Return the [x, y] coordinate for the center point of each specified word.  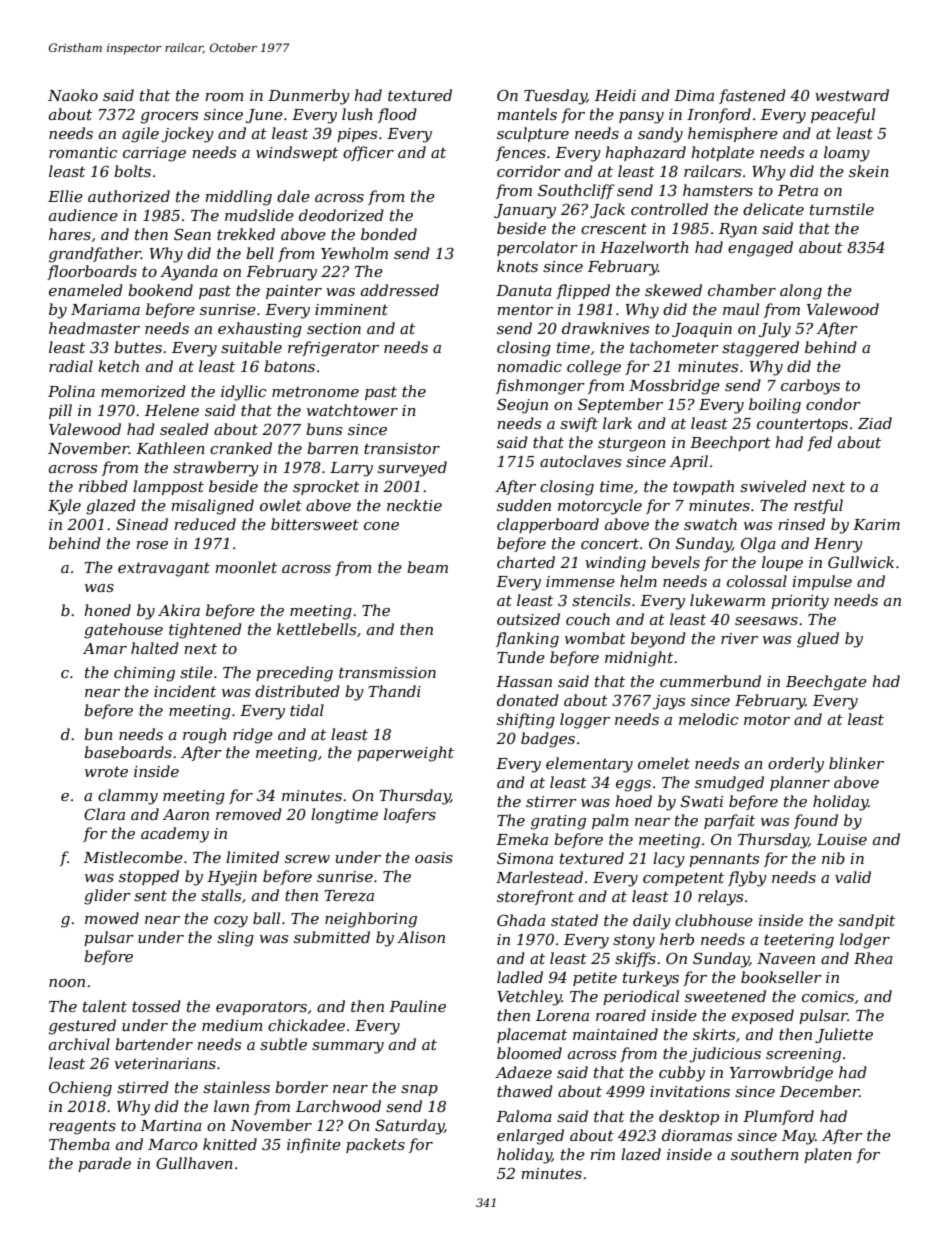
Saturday [409, 1127]
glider [107, 897]
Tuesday [555, 97]
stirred [143, 1087]
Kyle [64, 507]
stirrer [551, 801]
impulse [822, 582]
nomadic [529, 366]
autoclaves [580, 461]
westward [852, 95]
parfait [729, 821]
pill [60, 411]
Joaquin [702, 330]
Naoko [73, 95]
